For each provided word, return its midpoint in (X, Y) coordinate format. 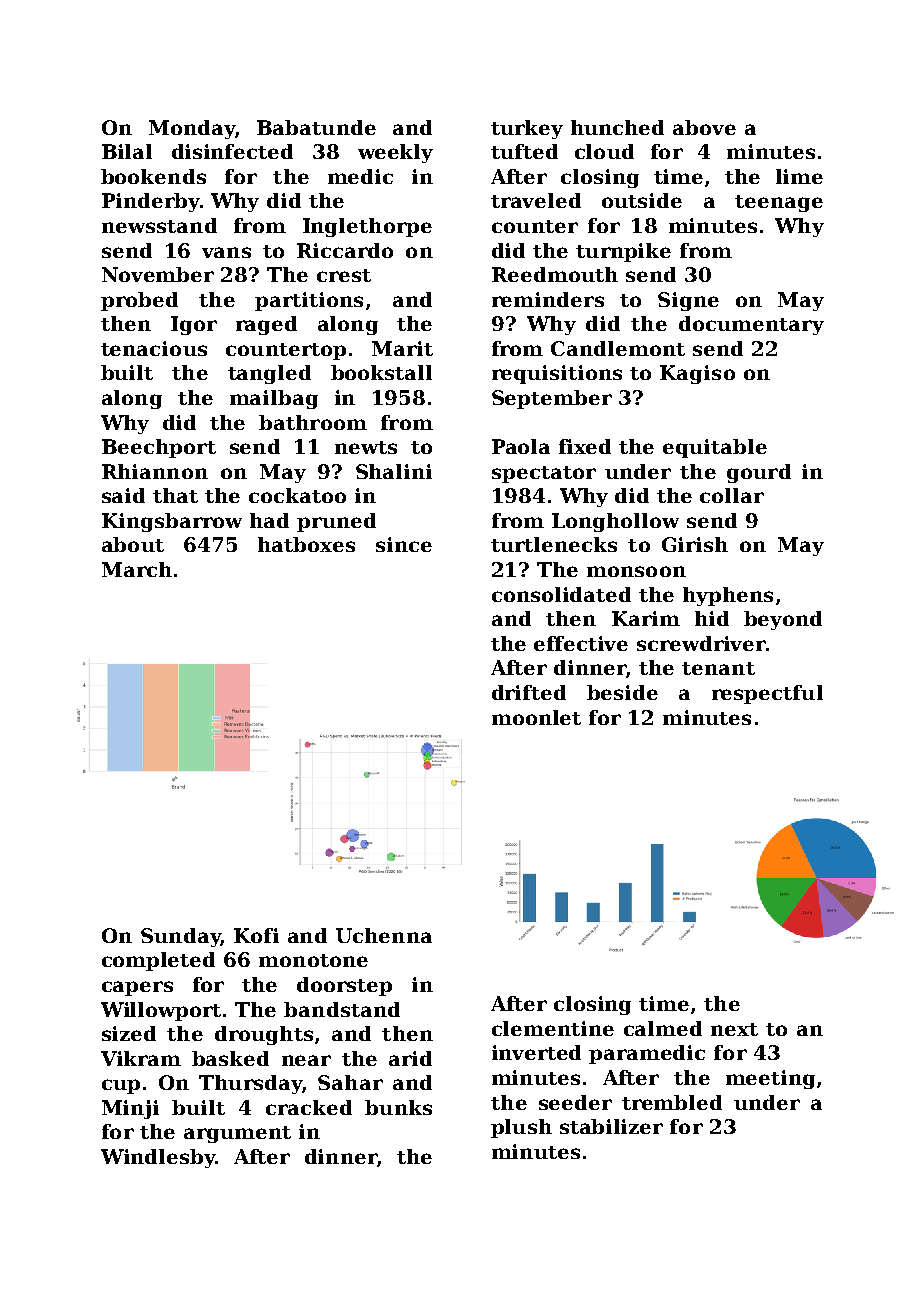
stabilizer (611, 1126)
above (704, 127)
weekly (395, 153)
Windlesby (158, 1158)
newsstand (159, 225)
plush (521, 1128)
